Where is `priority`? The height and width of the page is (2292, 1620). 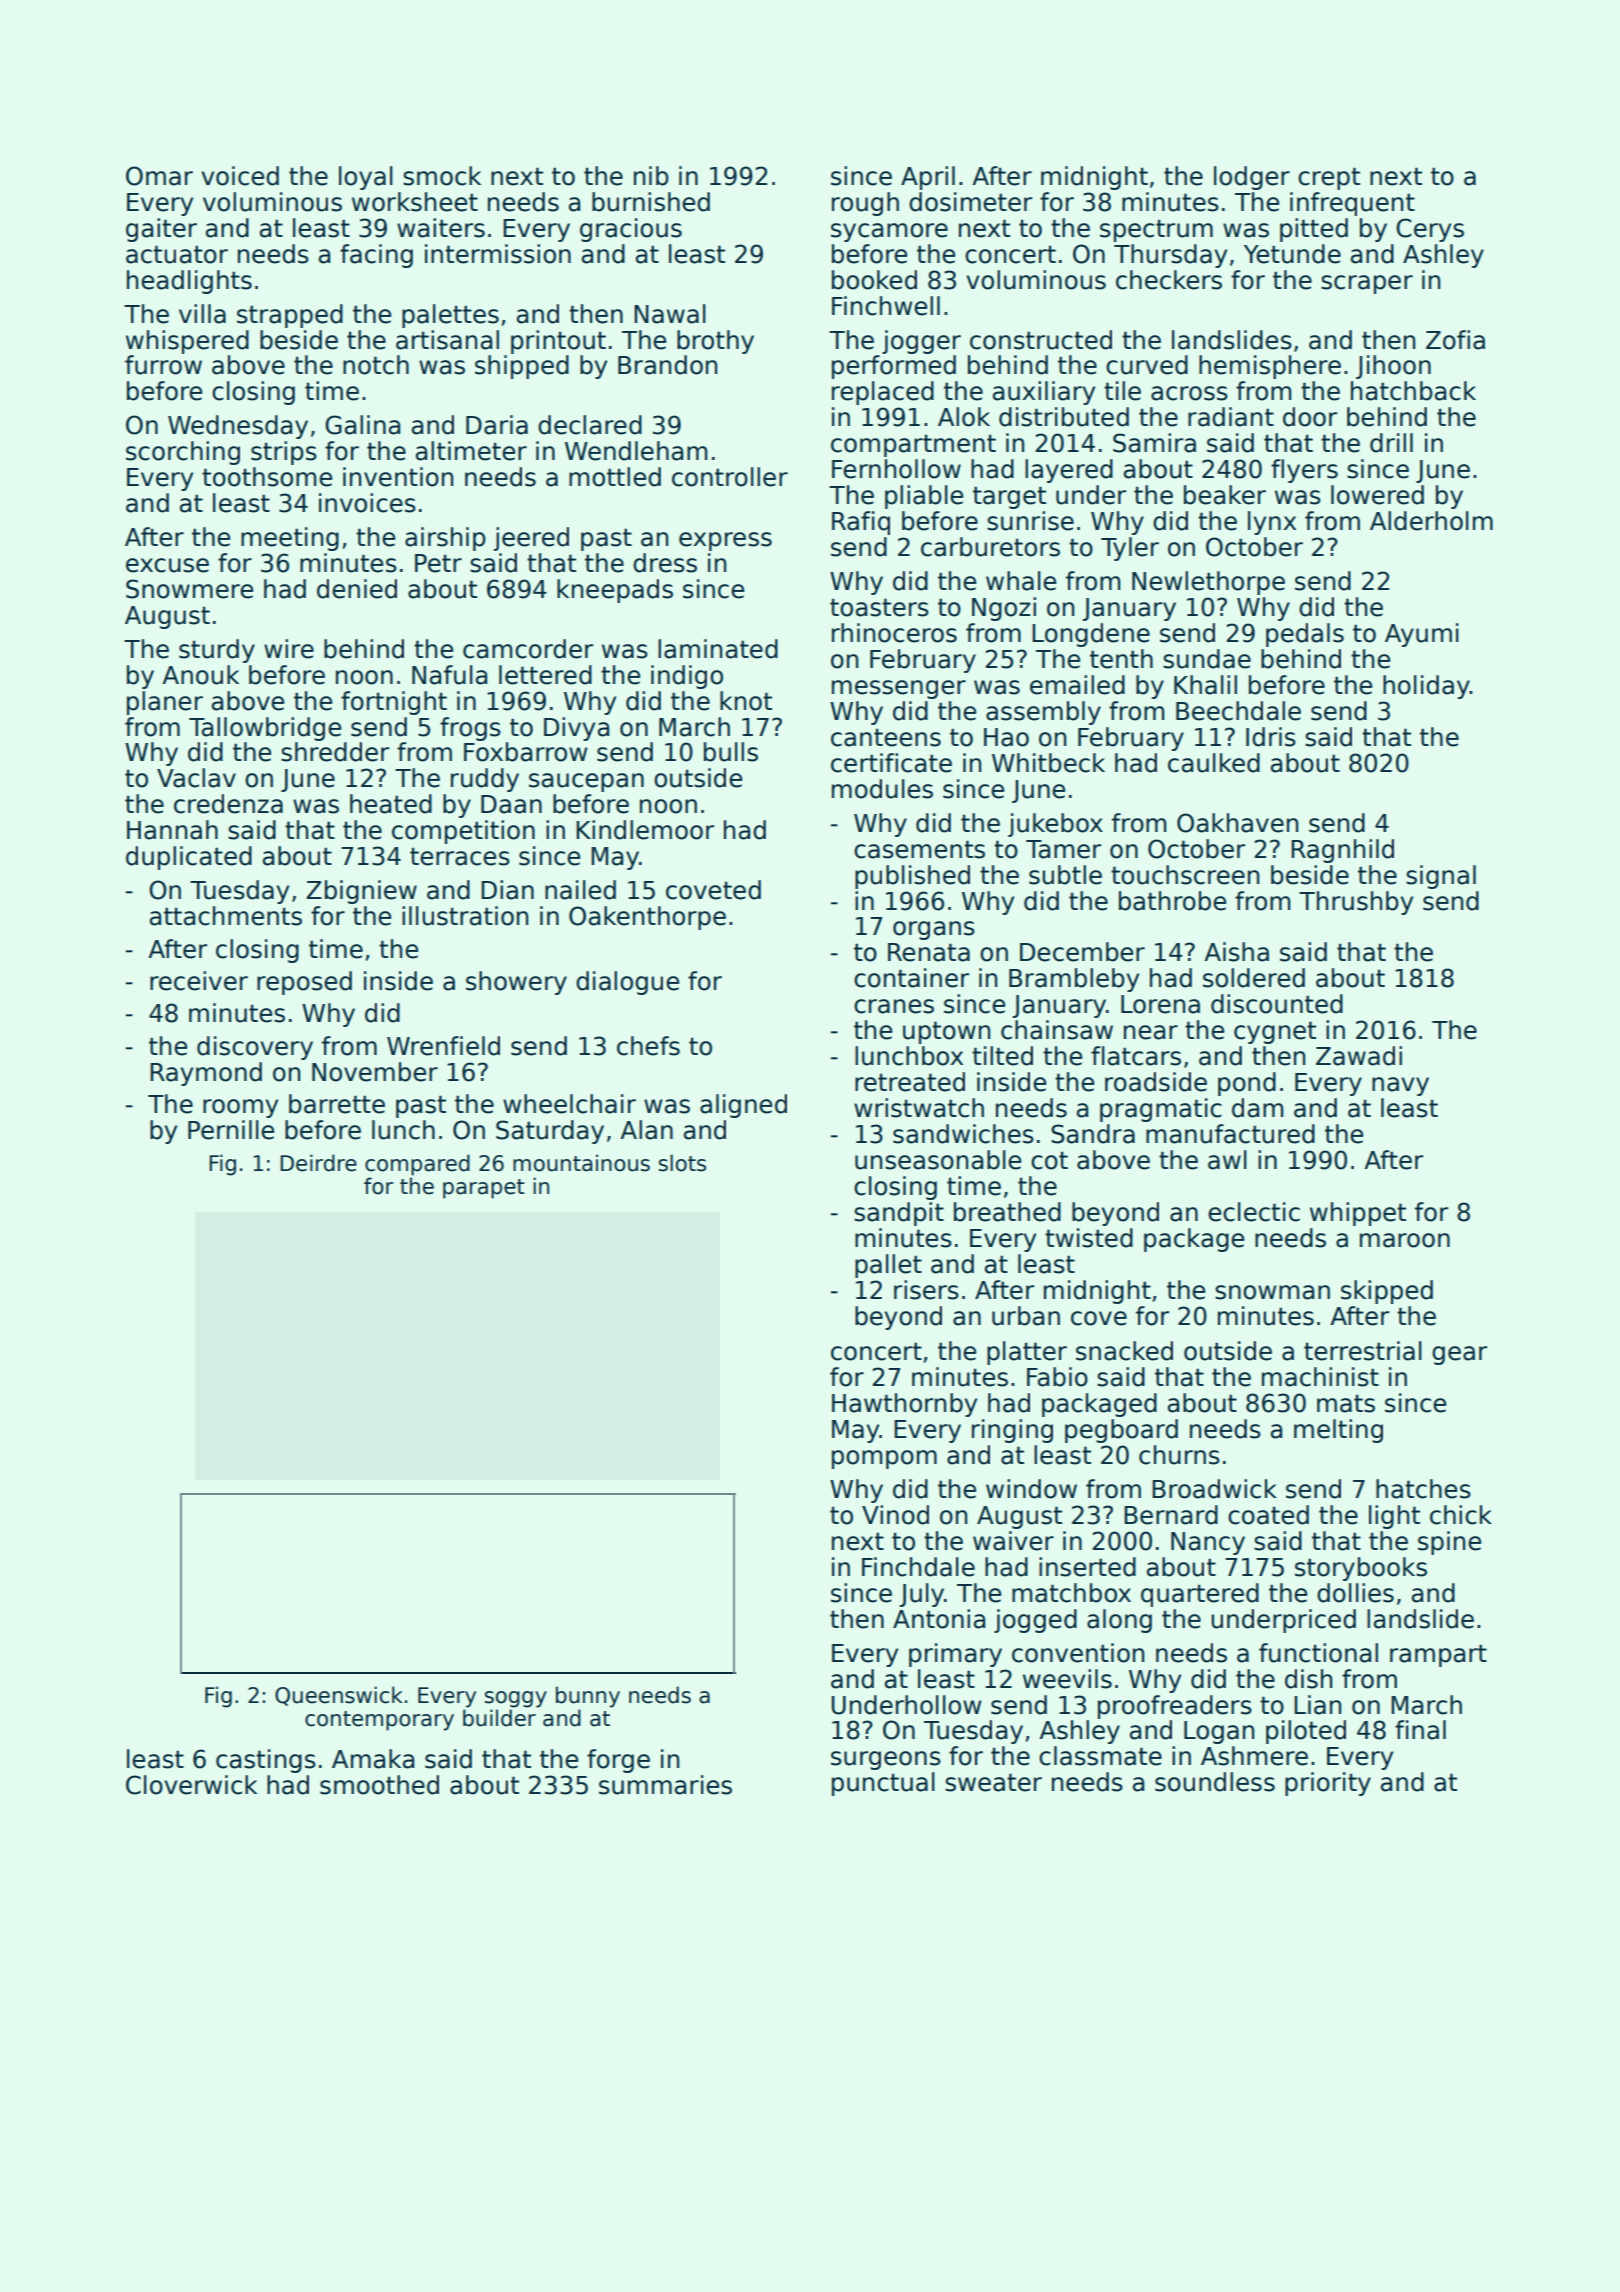
priority is located at coordinates (1328, 1784).
